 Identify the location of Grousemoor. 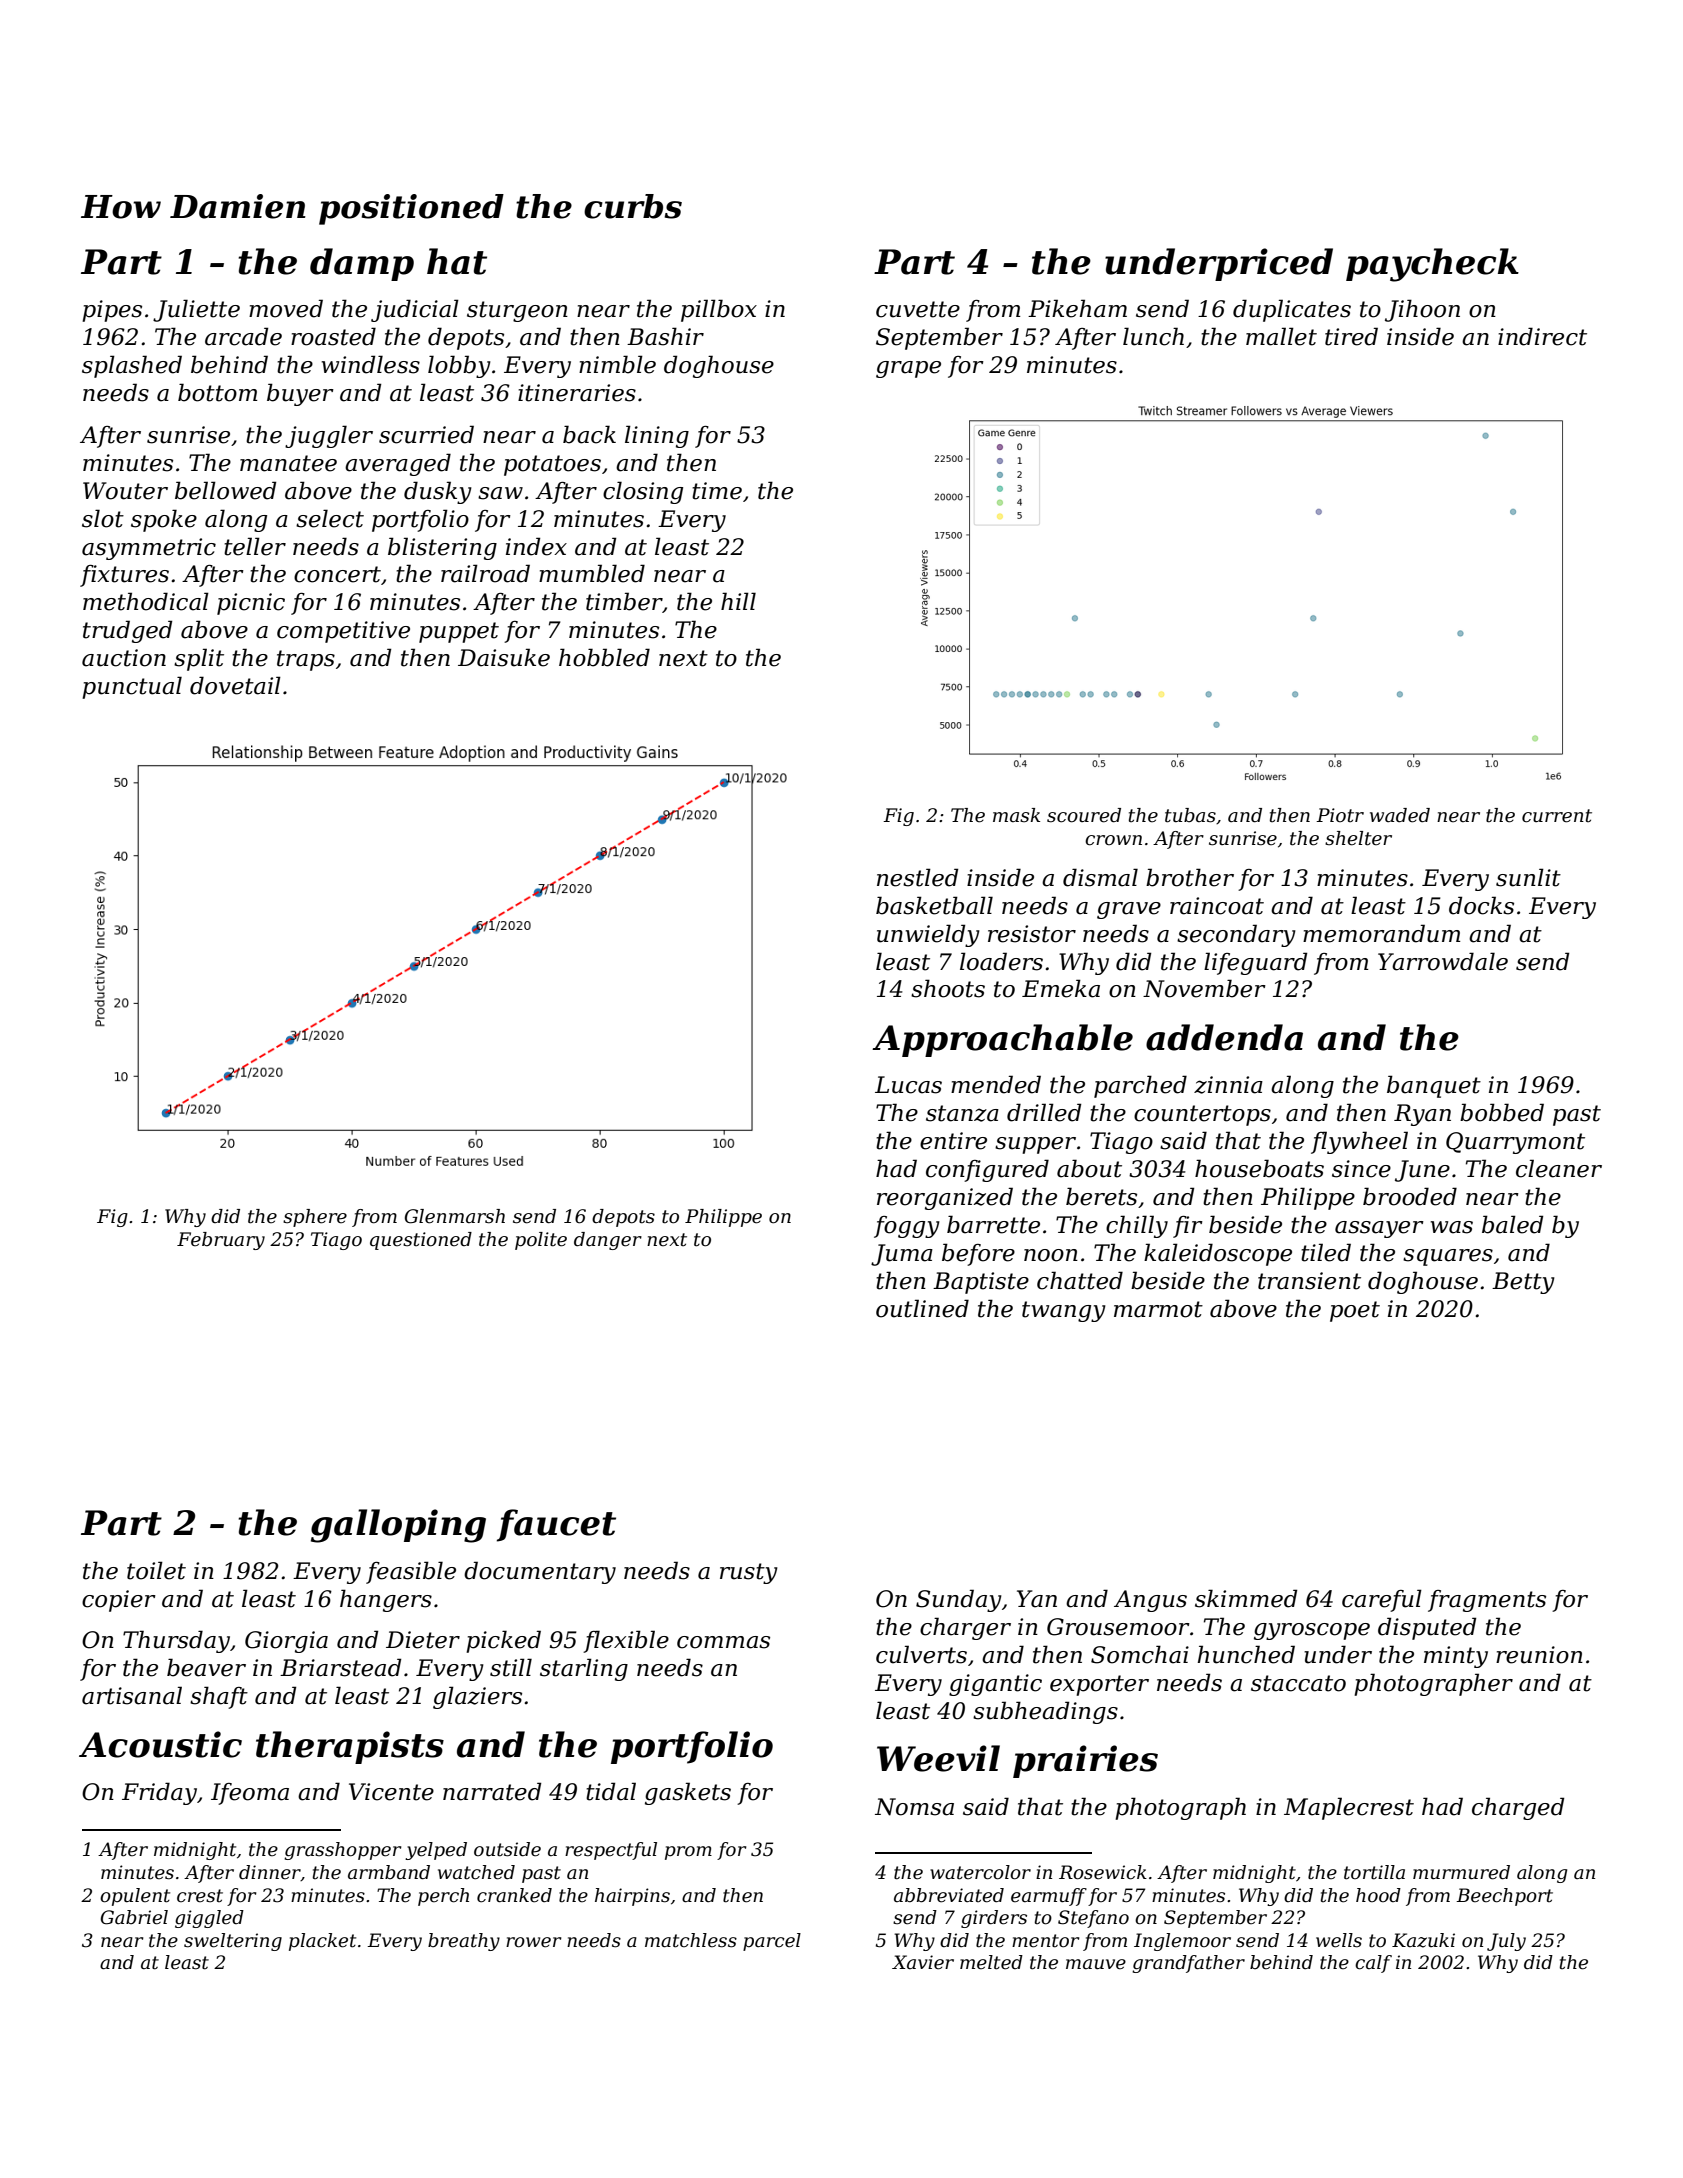
(1118, 1627).
